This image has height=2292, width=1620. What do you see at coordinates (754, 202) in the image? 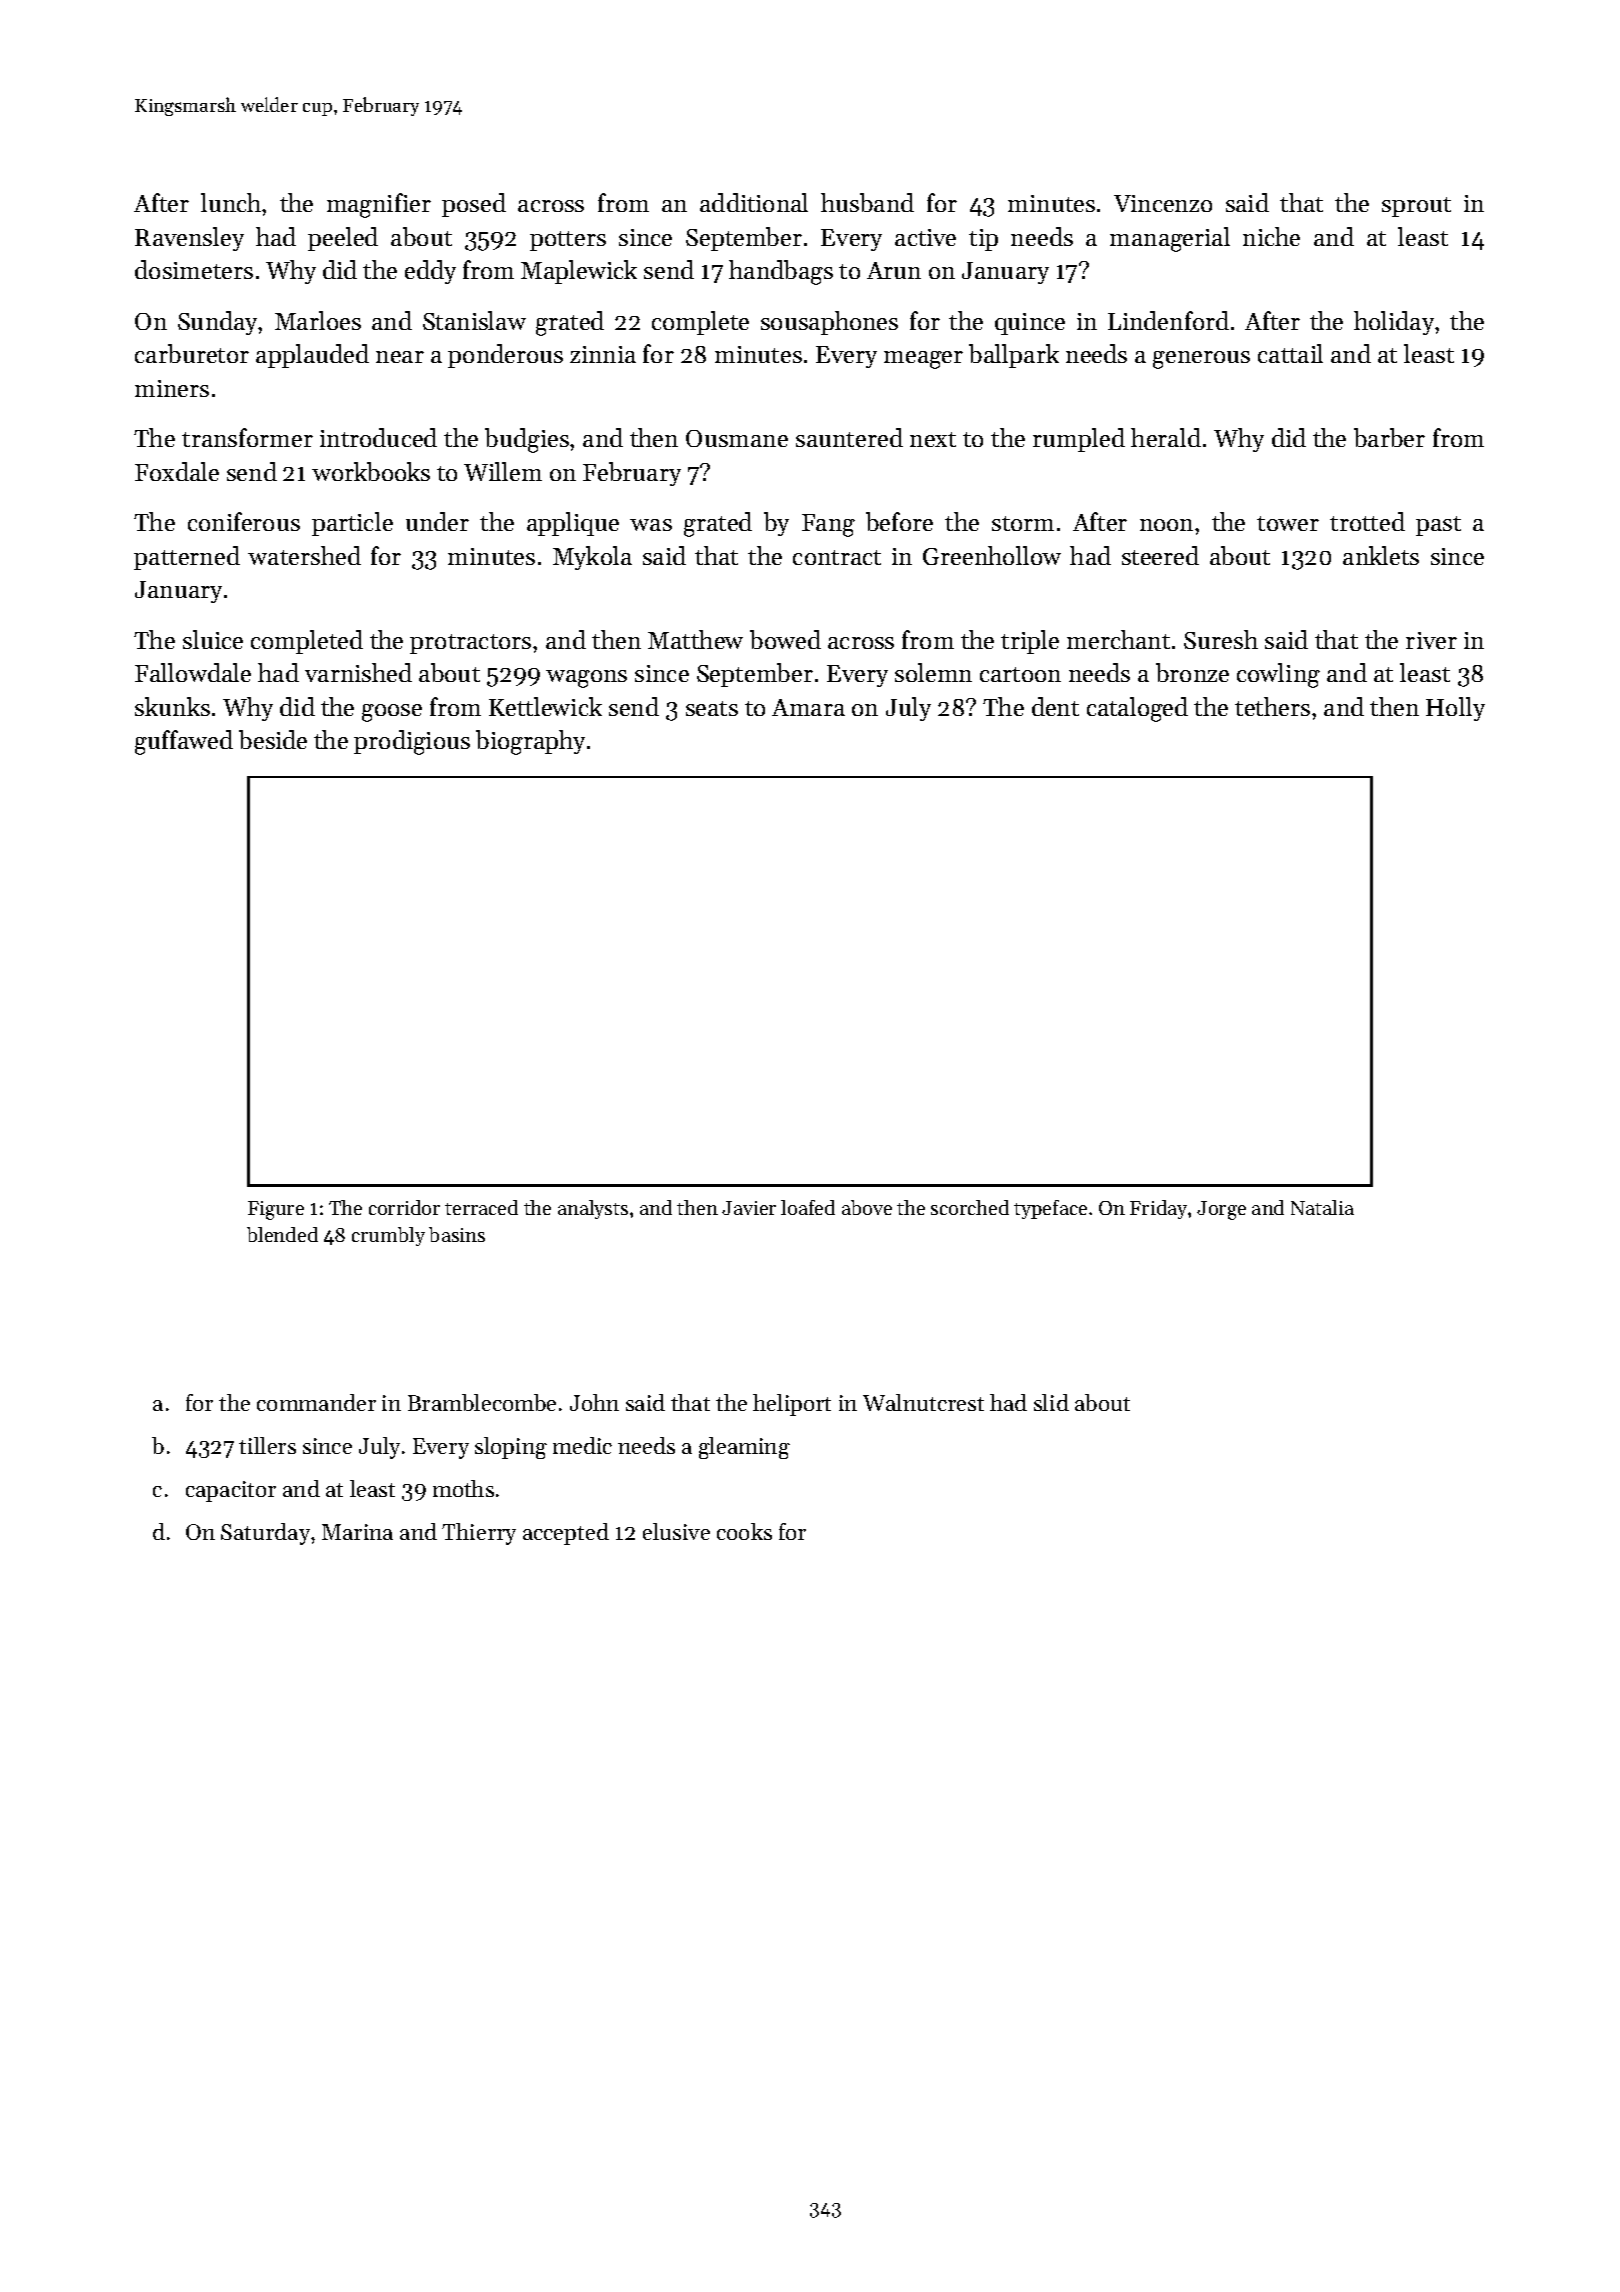
I see `additional` at bounding box center [754, 202].
